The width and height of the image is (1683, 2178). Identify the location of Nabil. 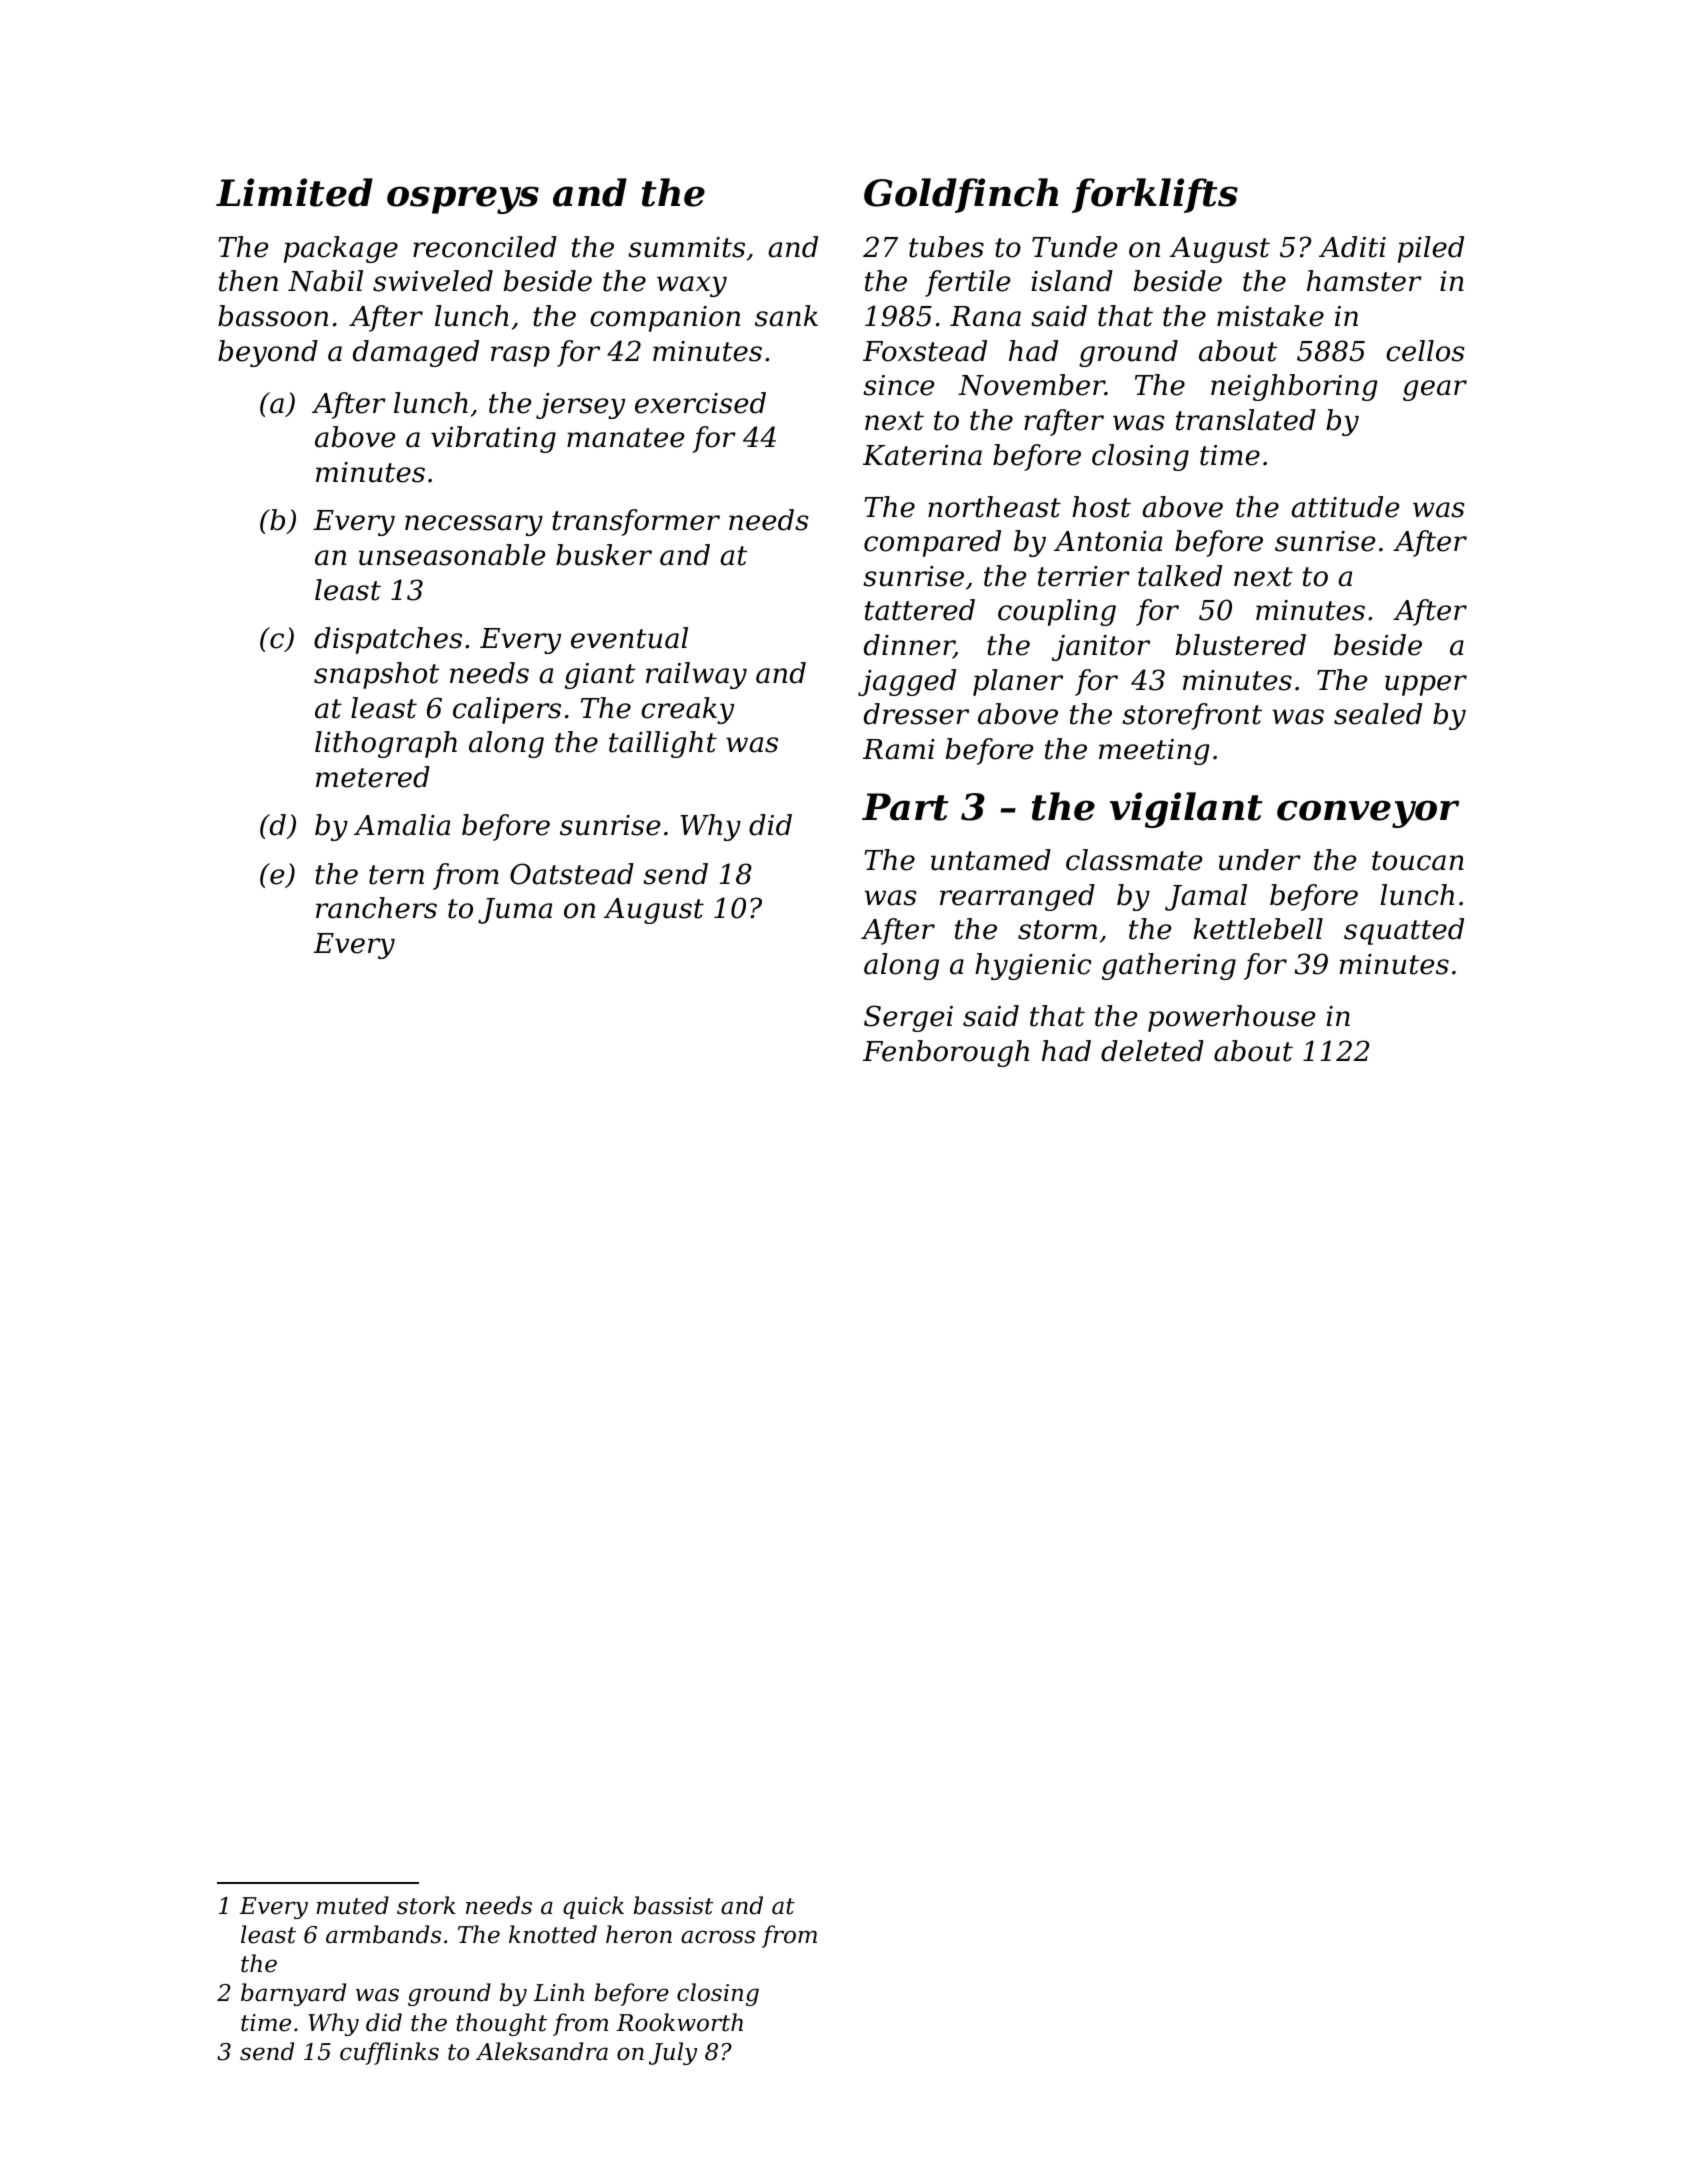
(325, 281).
